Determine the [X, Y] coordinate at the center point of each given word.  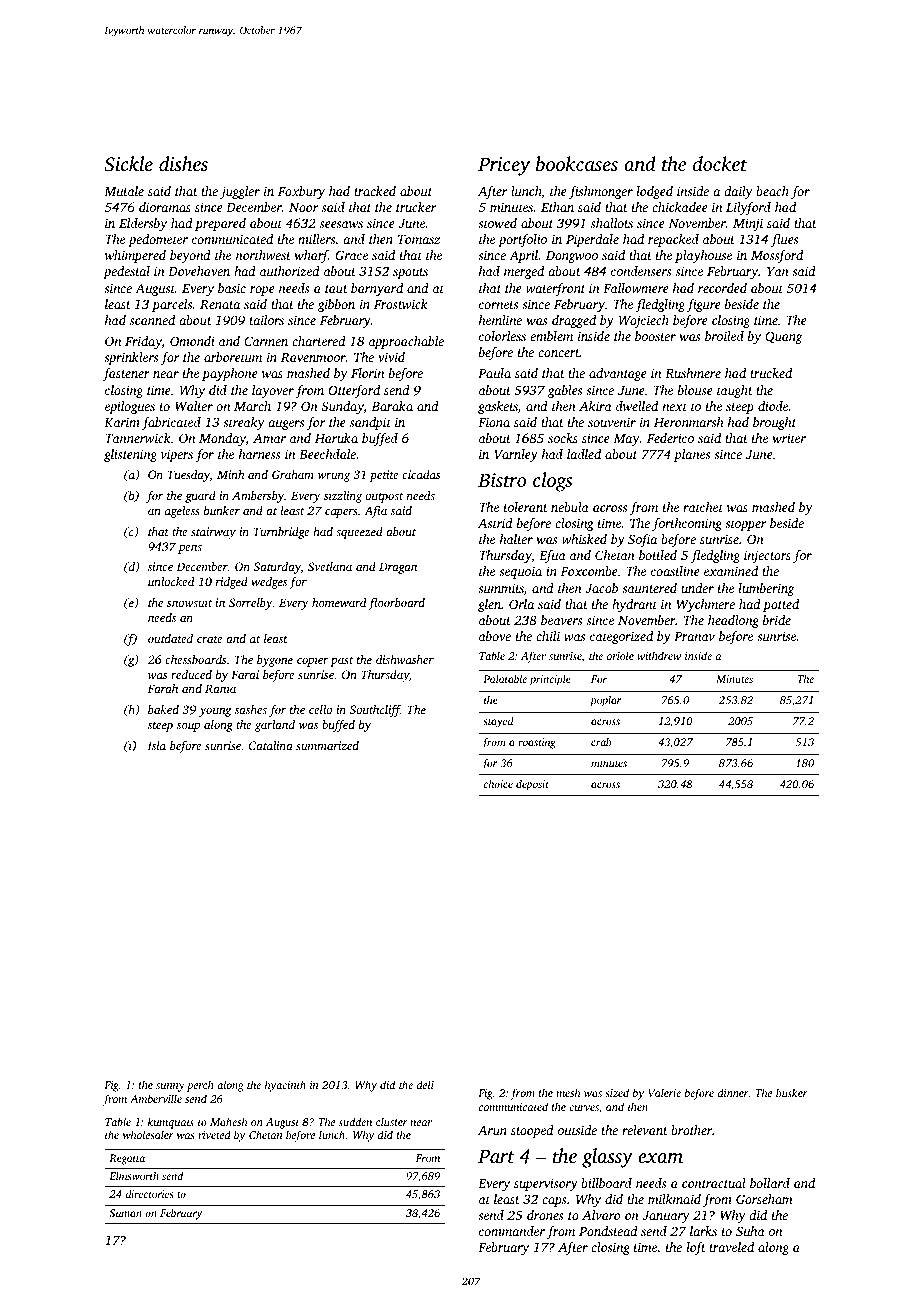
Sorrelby [251, 604]
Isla [157, 745]
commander [512, 1231]
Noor [303, 207]
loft [696, 1248]
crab [601, 742]
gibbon [336, 305]
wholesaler [148, 1134]
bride [777, 620]
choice [498, 784]
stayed [498, 722]
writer [789, 438]
